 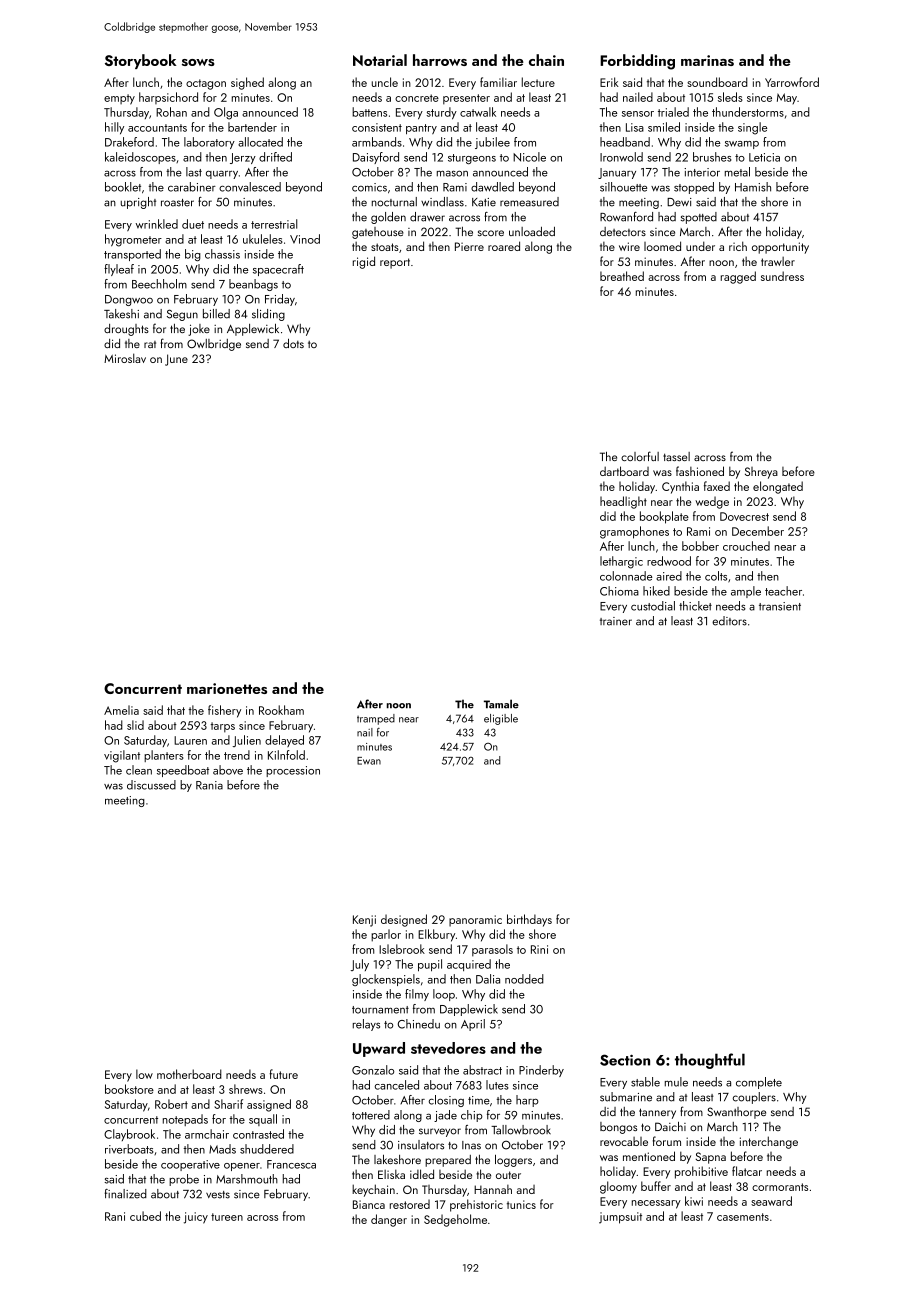 What do you see at coordinates (224, 711) in the document?
I see `fishery` at bounding box center [224, 711].
